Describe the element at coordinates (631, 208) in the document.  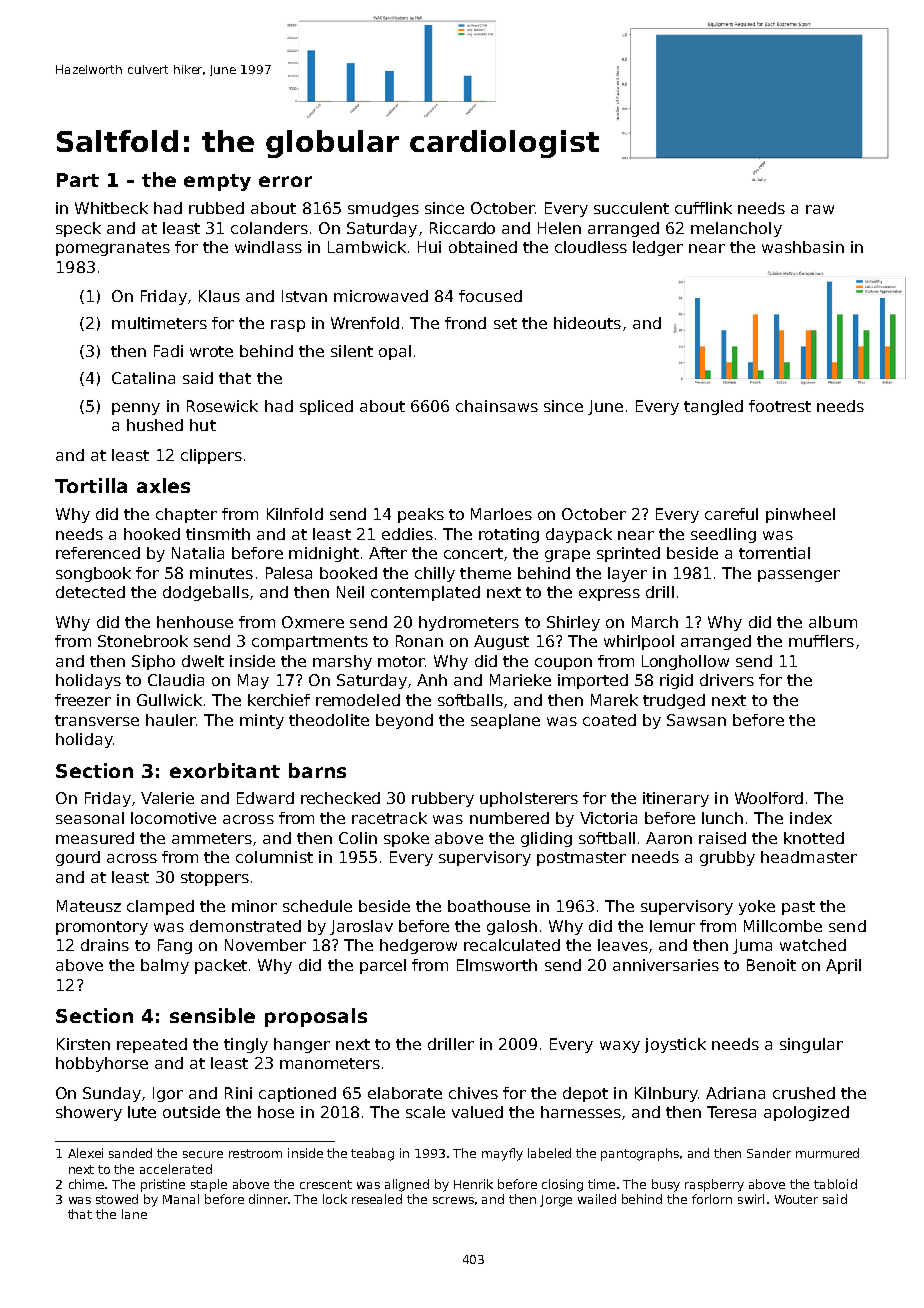
I see `succulent` at that location.
